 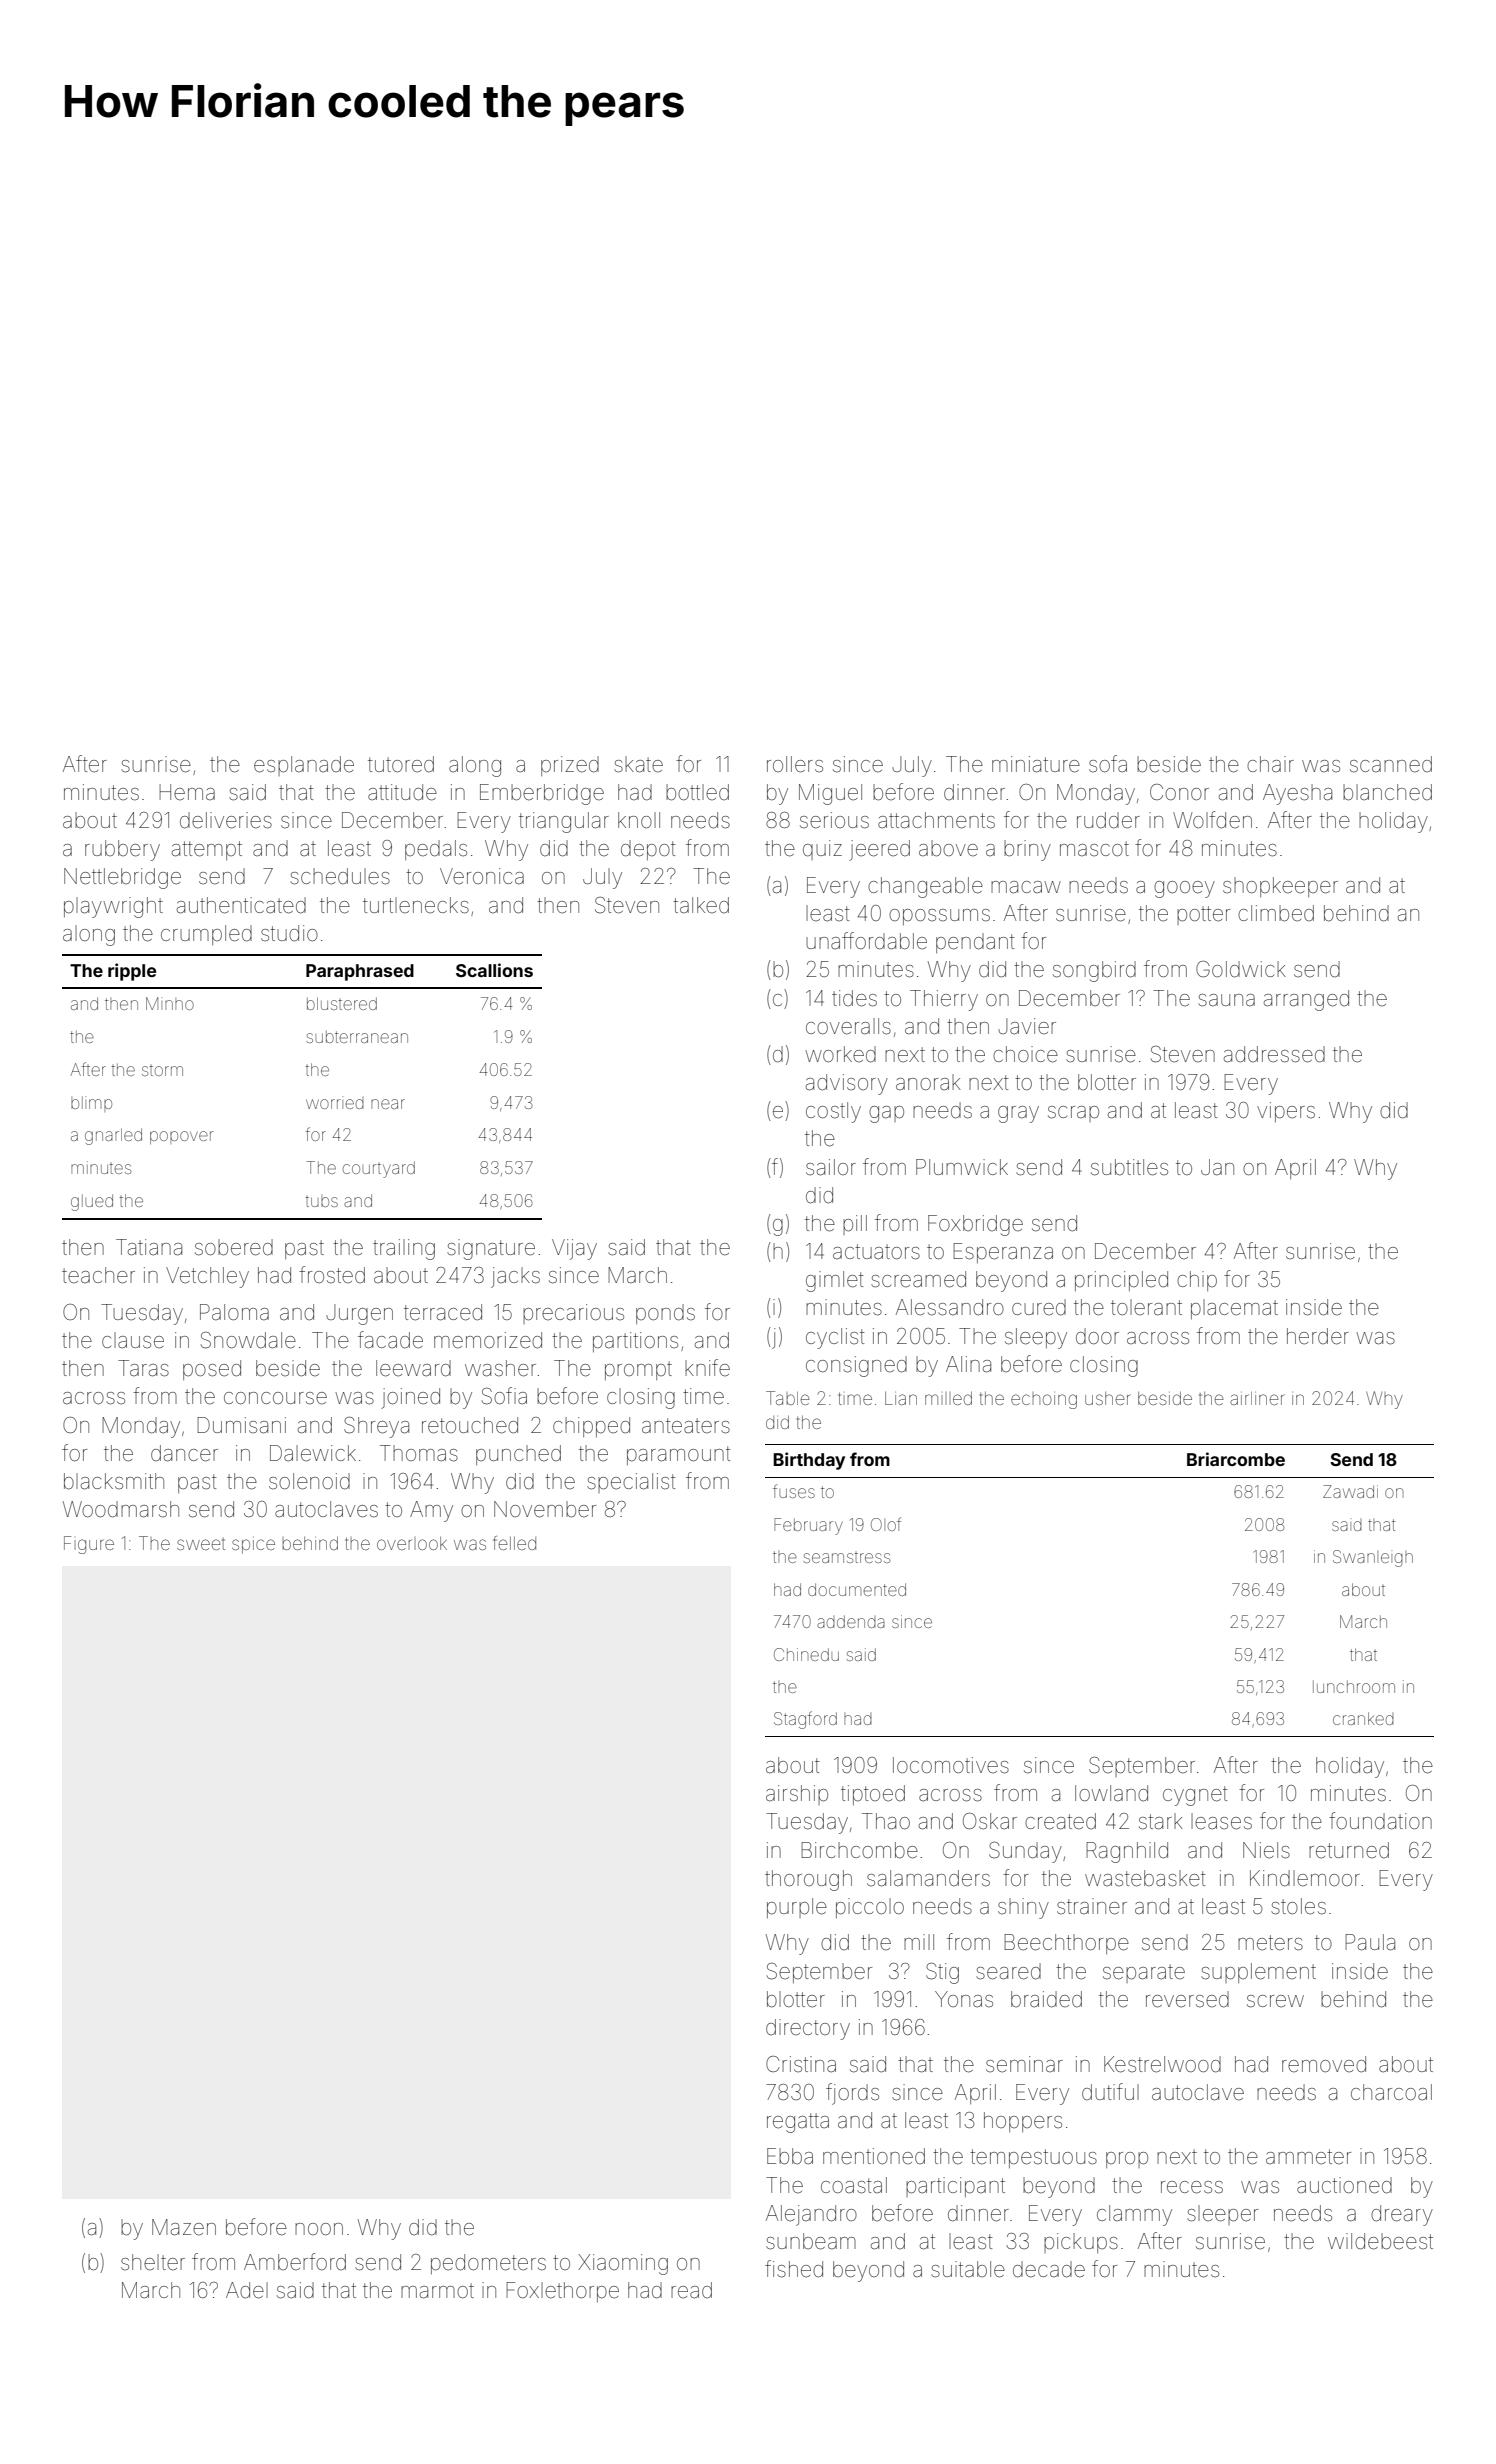 What do you see at coordinates (153, 2262) in the screenshot?
I see `shelter` at bounding box center [153, 2262].
